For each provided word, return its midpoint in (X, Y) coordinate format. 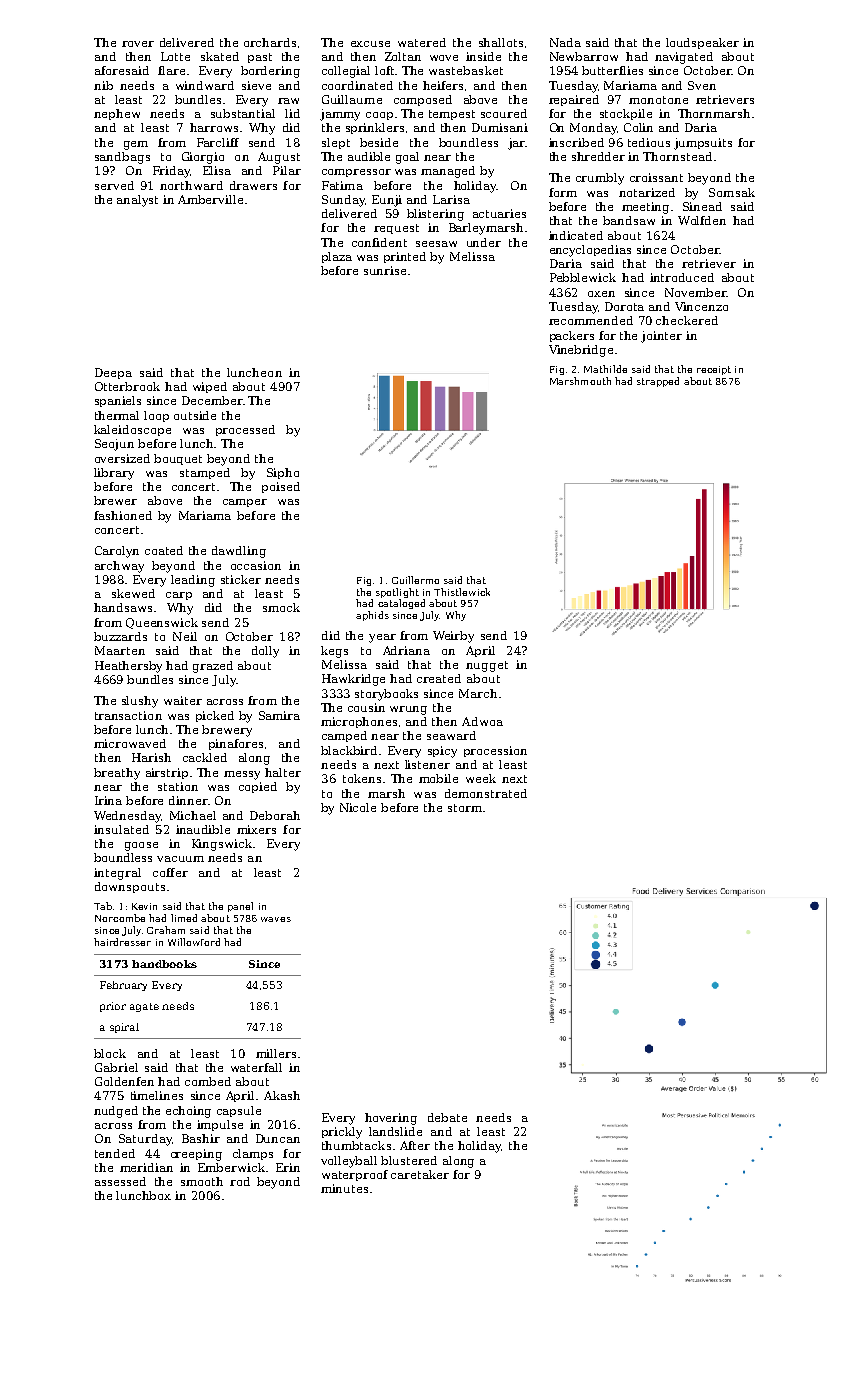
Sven (702, 85)
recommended (591, 320)
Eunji (387, 201)
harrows (214, 127)
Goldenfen (124, 1081)
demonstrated (486, 793)
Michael (193, 815)
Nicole (358, 807)
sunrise (385, 270)
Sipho (283, 473)
